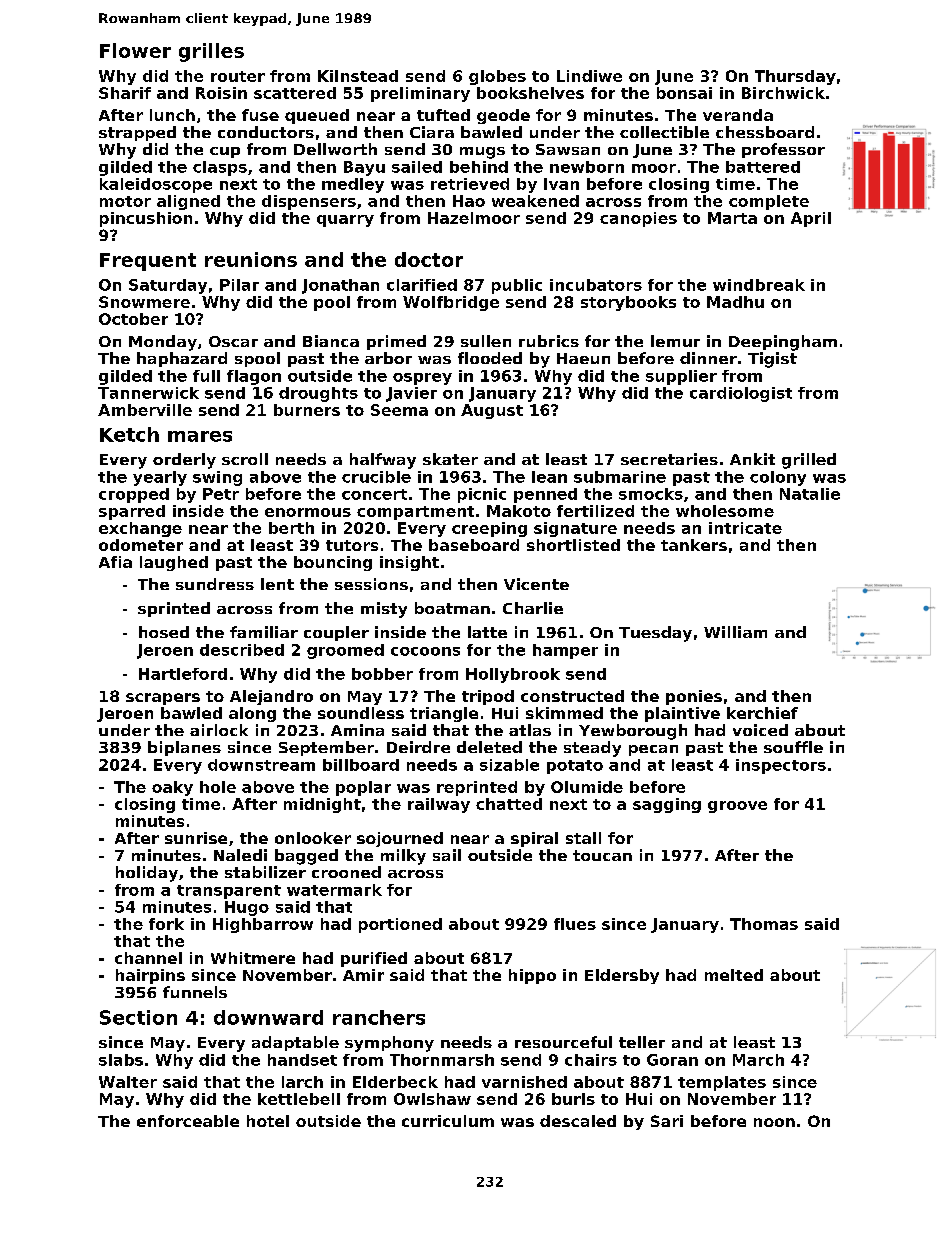 The height and width of the screenshot is (1233, 952). What do you see at coordinates (174, 609) in the screenshot?
I see `sprinted` at bounding box center [174, 609].
